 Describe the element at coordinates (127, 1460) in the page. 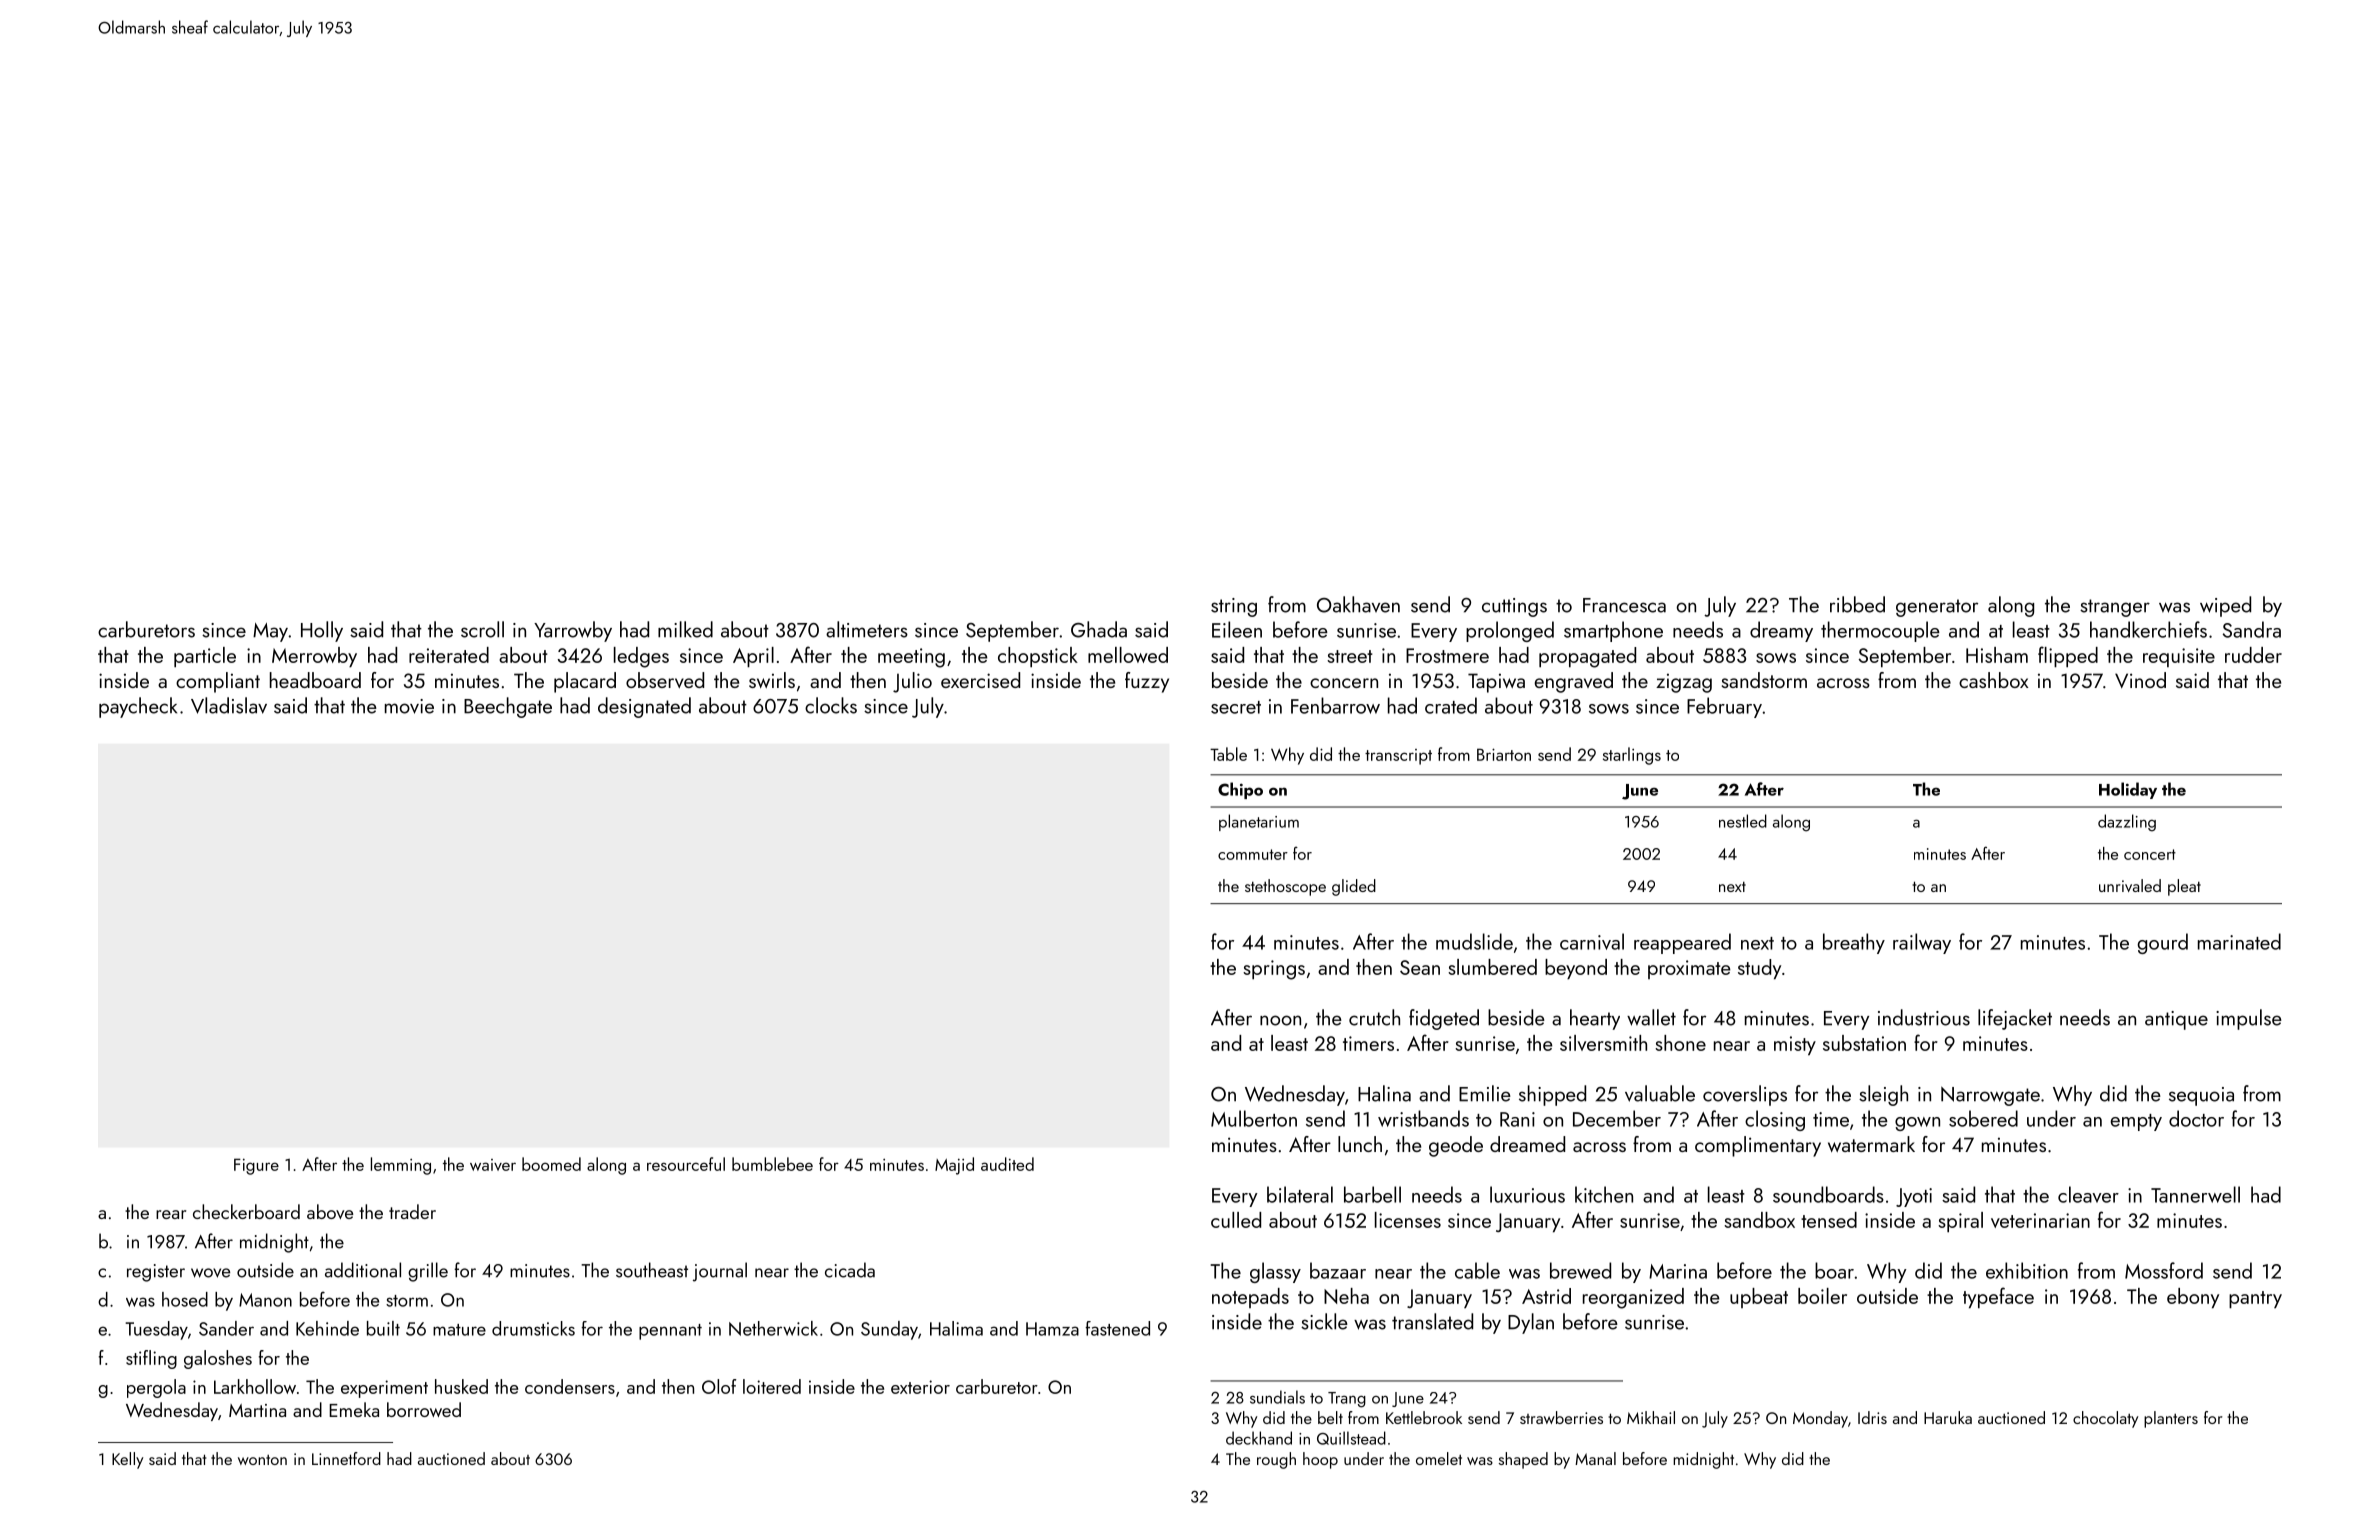

I see `Kelly` at that location.
